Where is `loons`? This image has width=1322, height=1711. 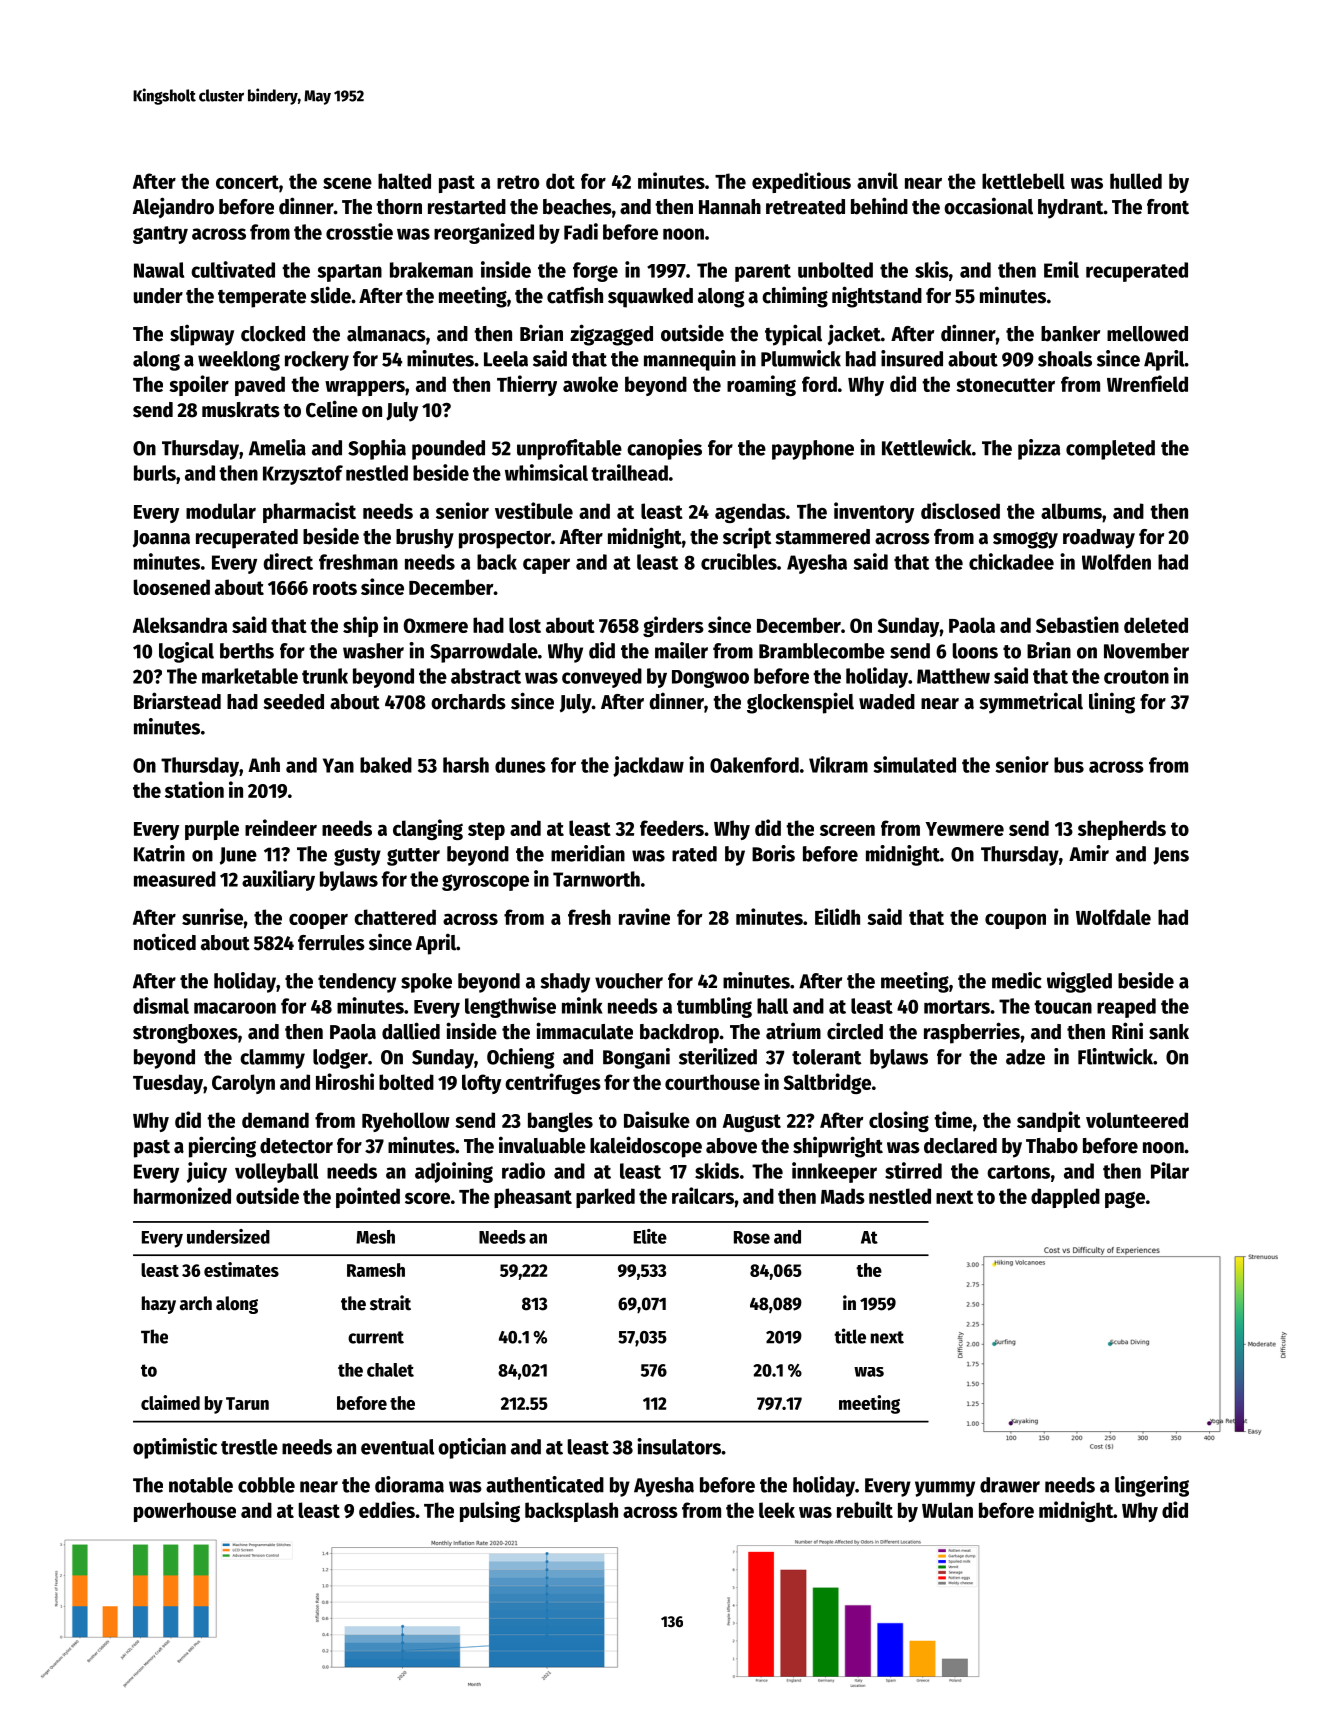 loons is located at coordinates (975, 651).
